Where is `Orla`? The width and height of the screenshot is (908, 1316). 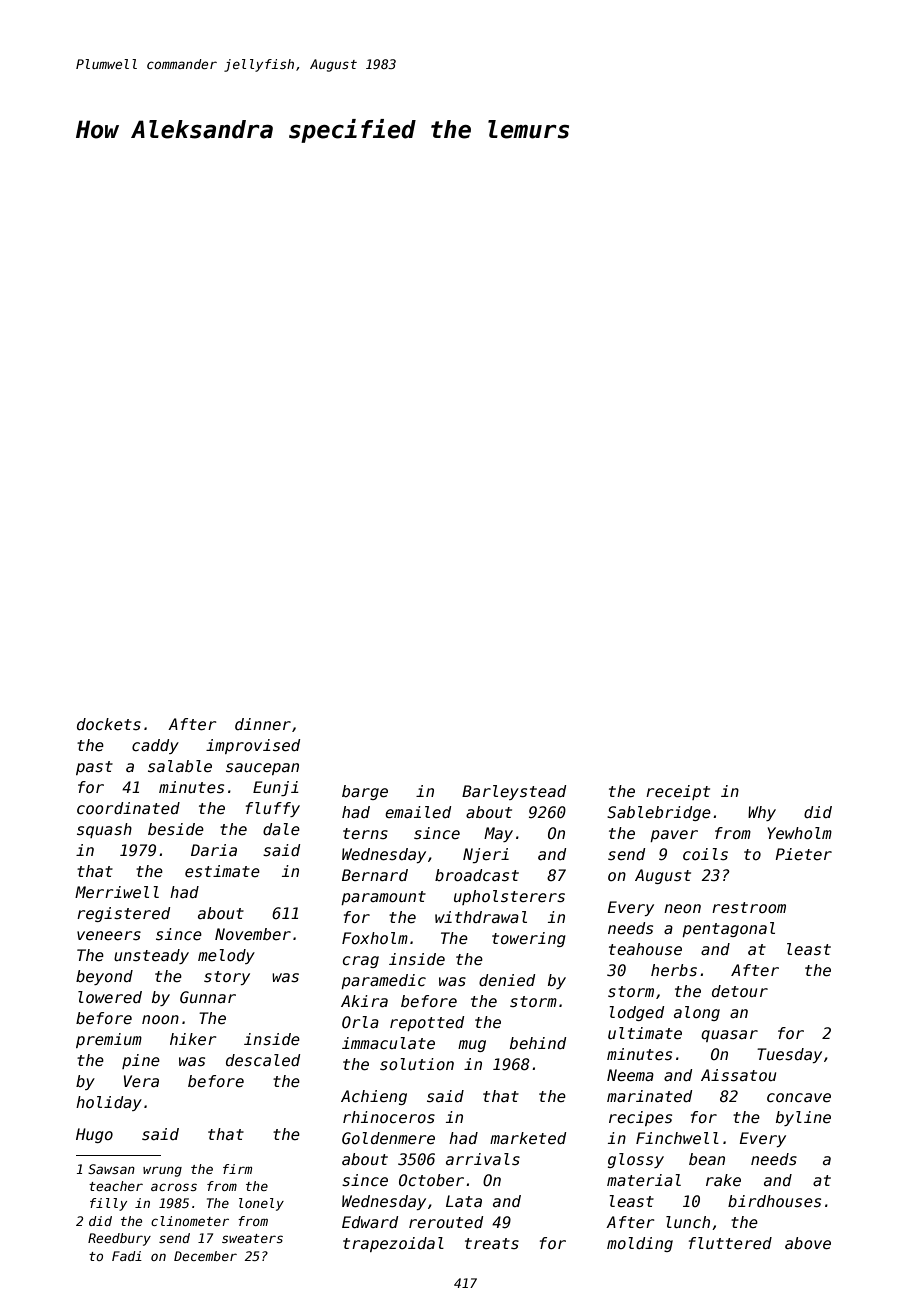 Orla is located at coordinates (360, 1022).
